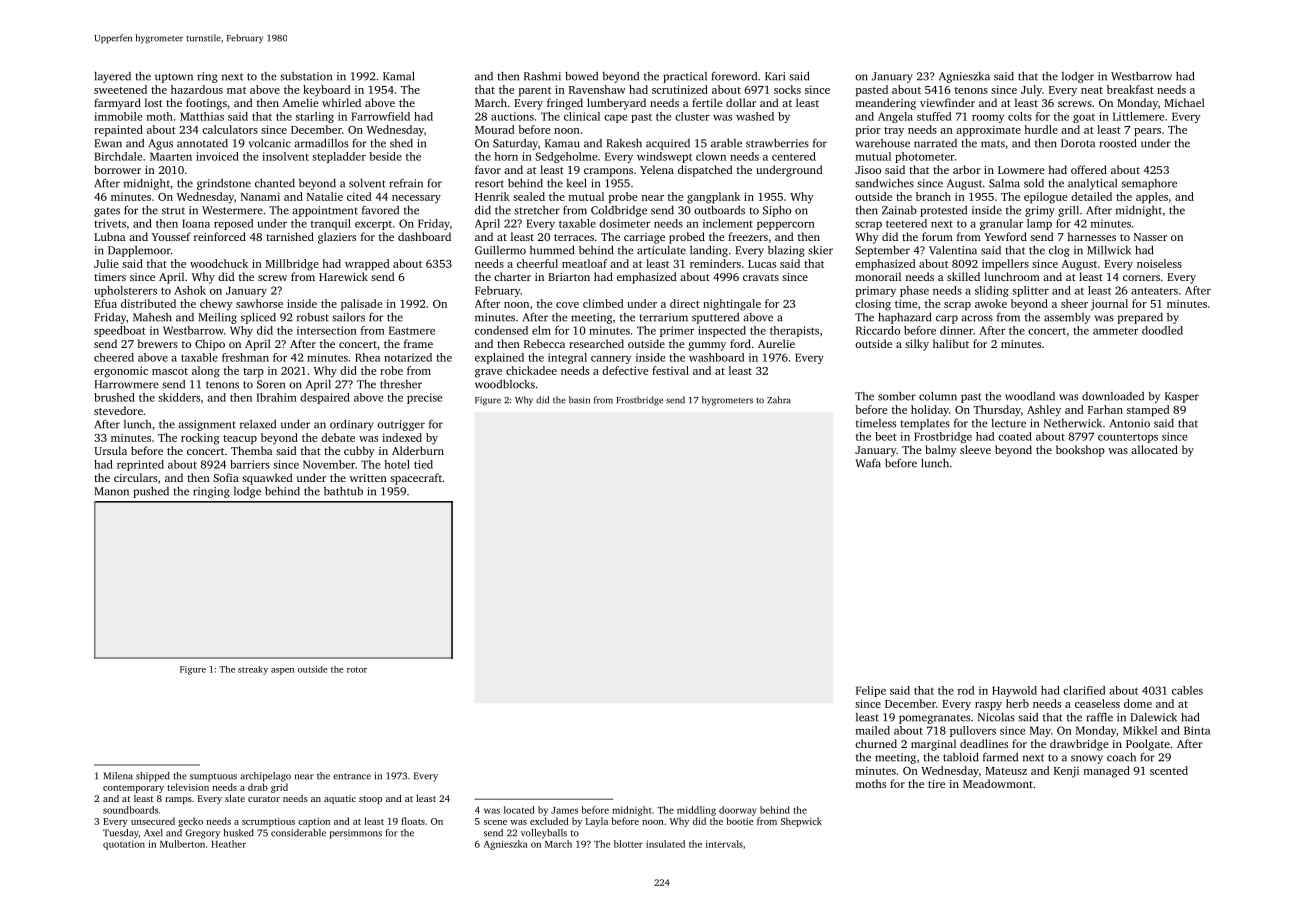  Describe the element at coordinates (202, 143) in the screenshot. I see `annotated` at that location.
